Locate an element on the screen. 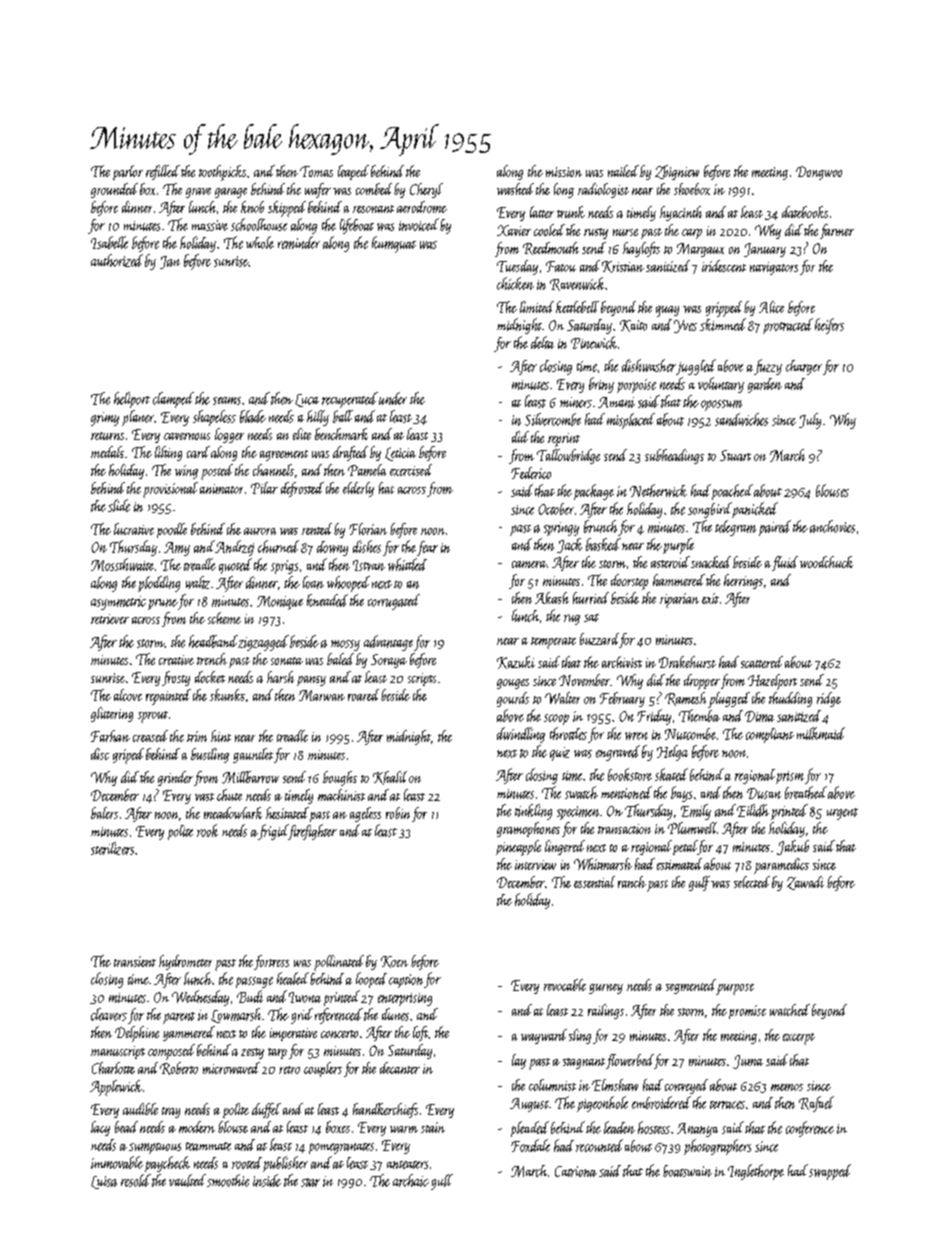 The image size is (952, 1233). revocable is located at coordinates (565, 985).
